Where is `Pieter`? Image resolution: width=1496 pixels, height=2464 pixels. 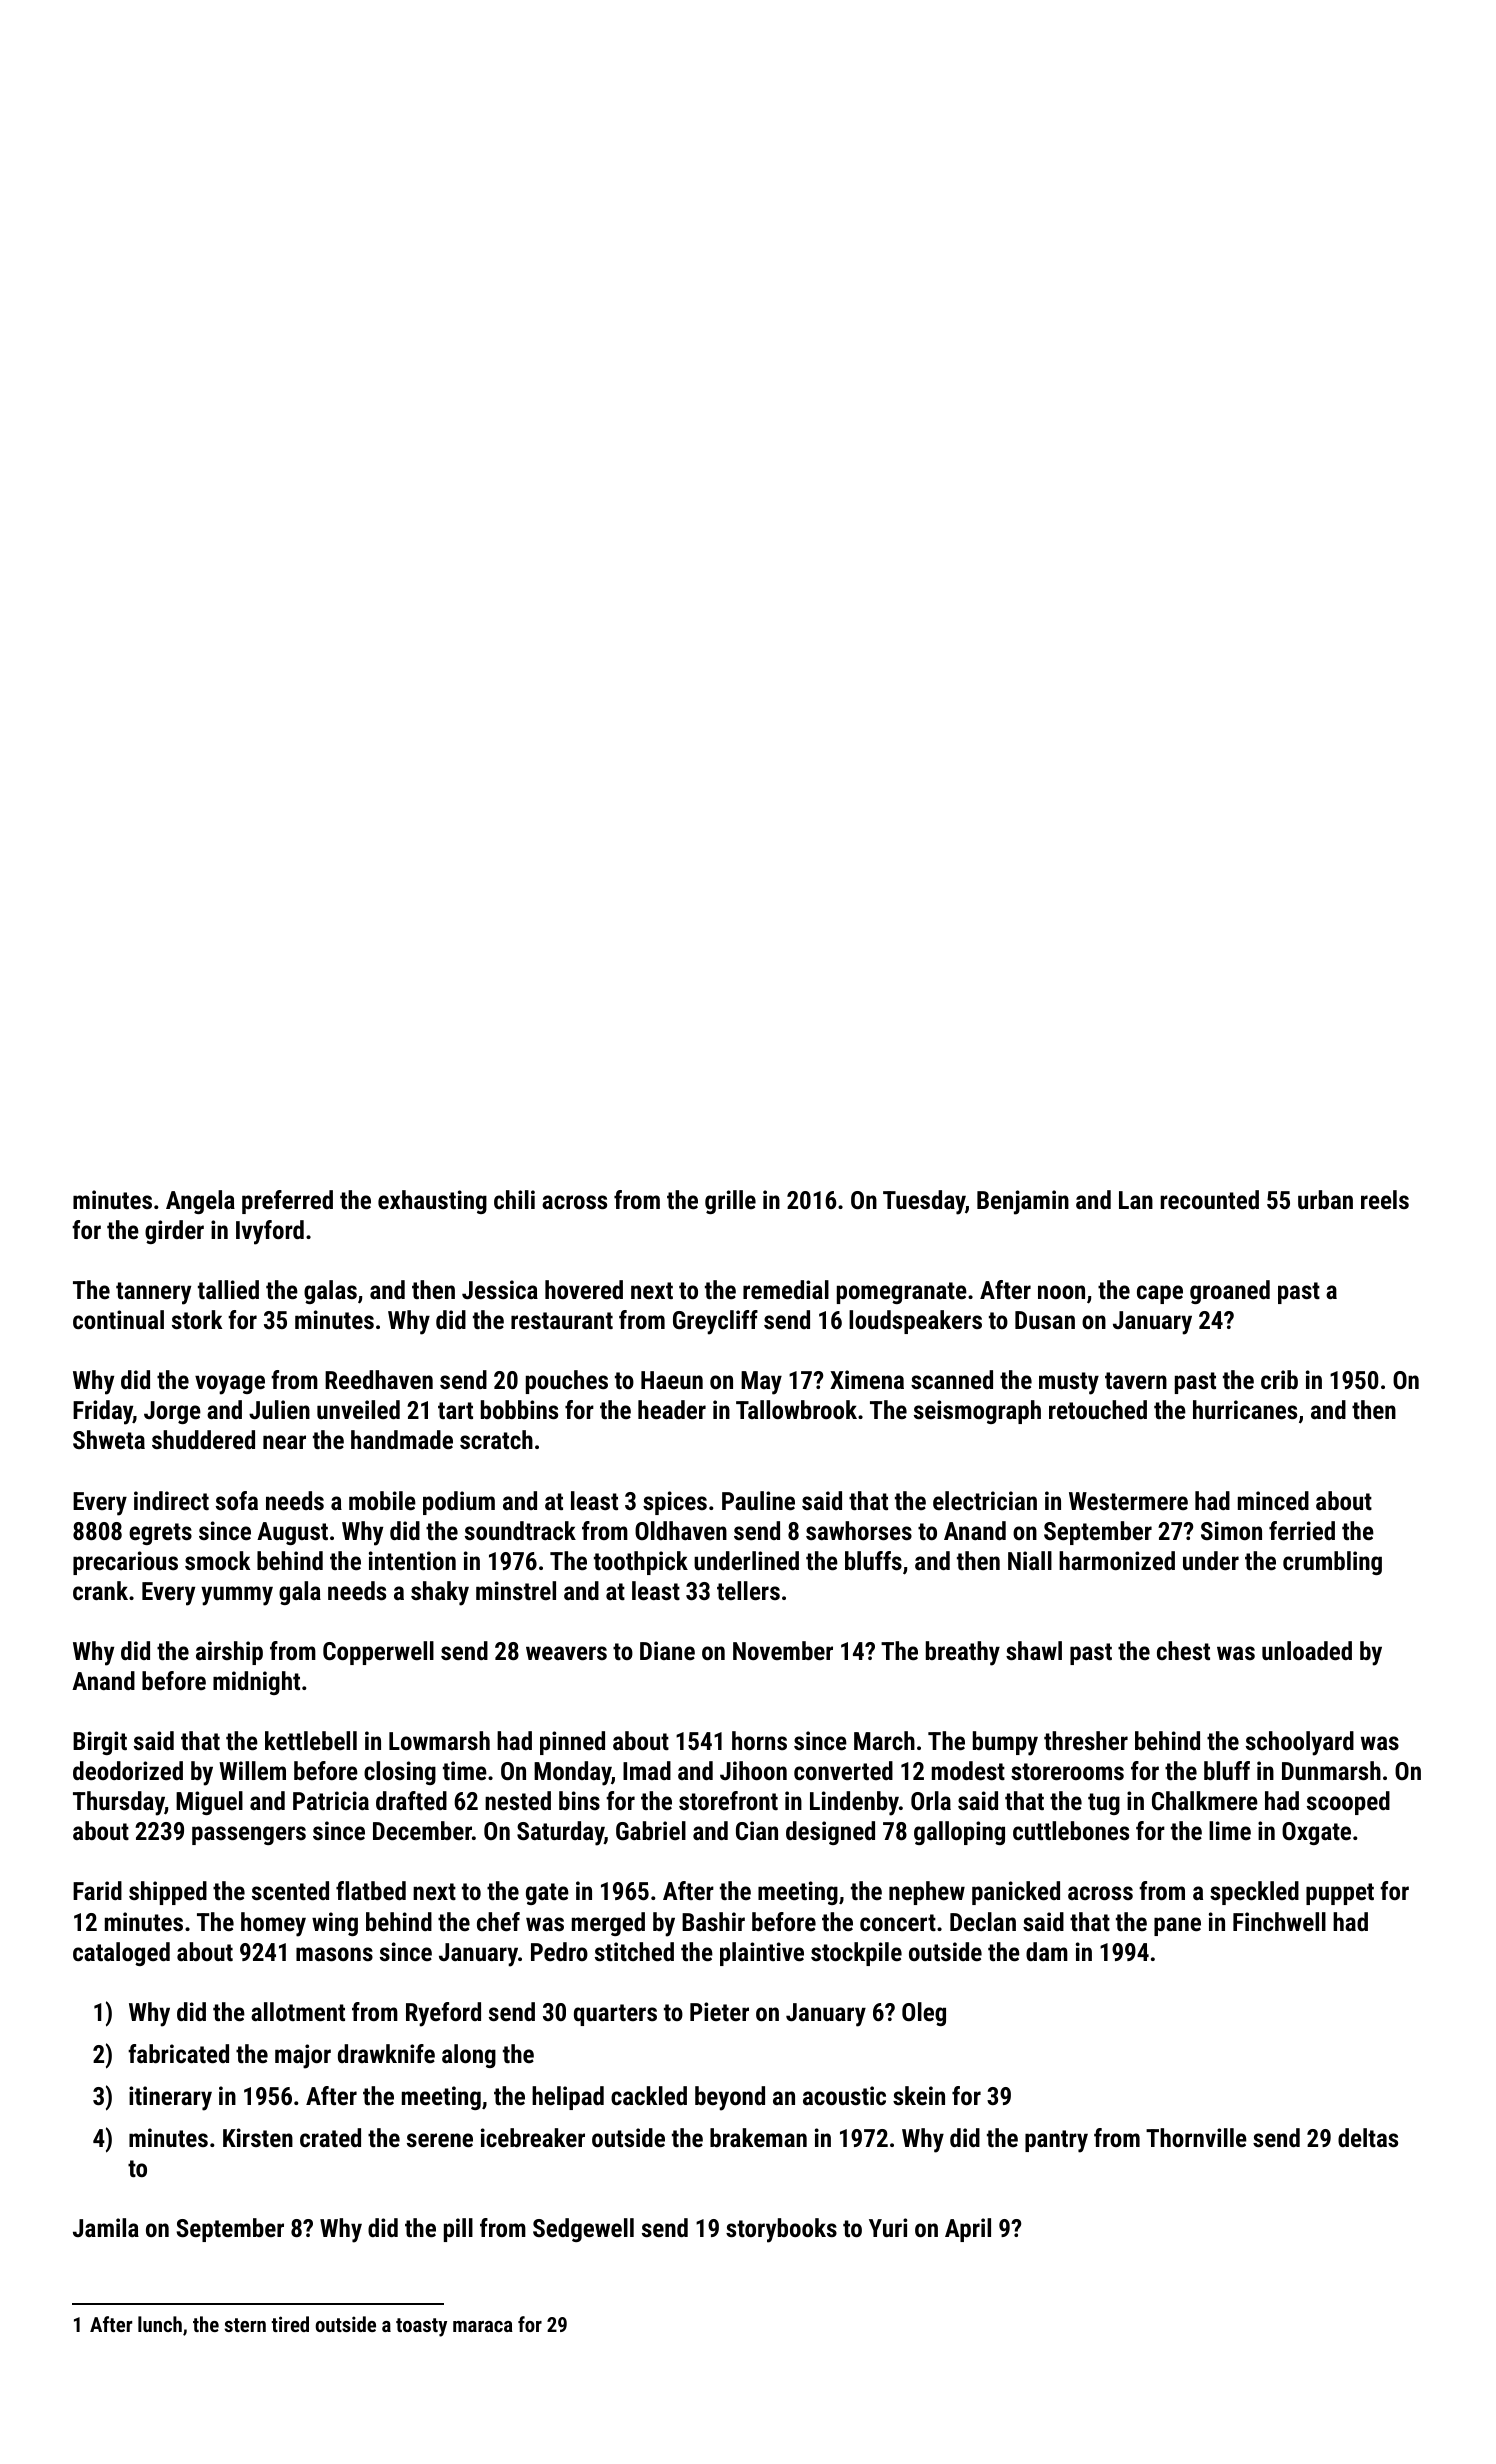 Pieter is located at coordinates (719, 2011).
